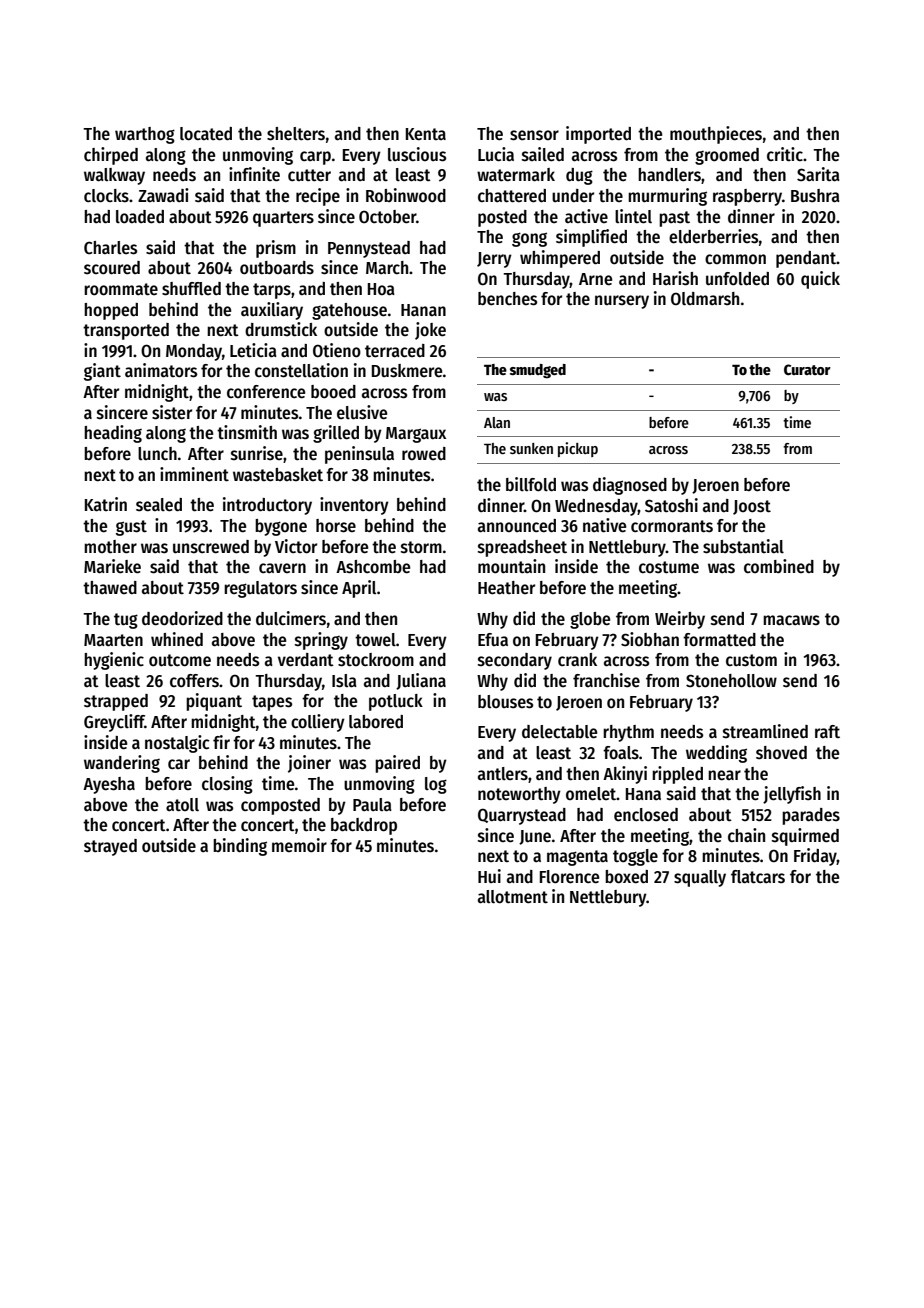 The width and height of the image is (924, 1308). What do you see at coordinates (489, 876) in the image?
I see `Hui` at bounding box center [489, 876].
